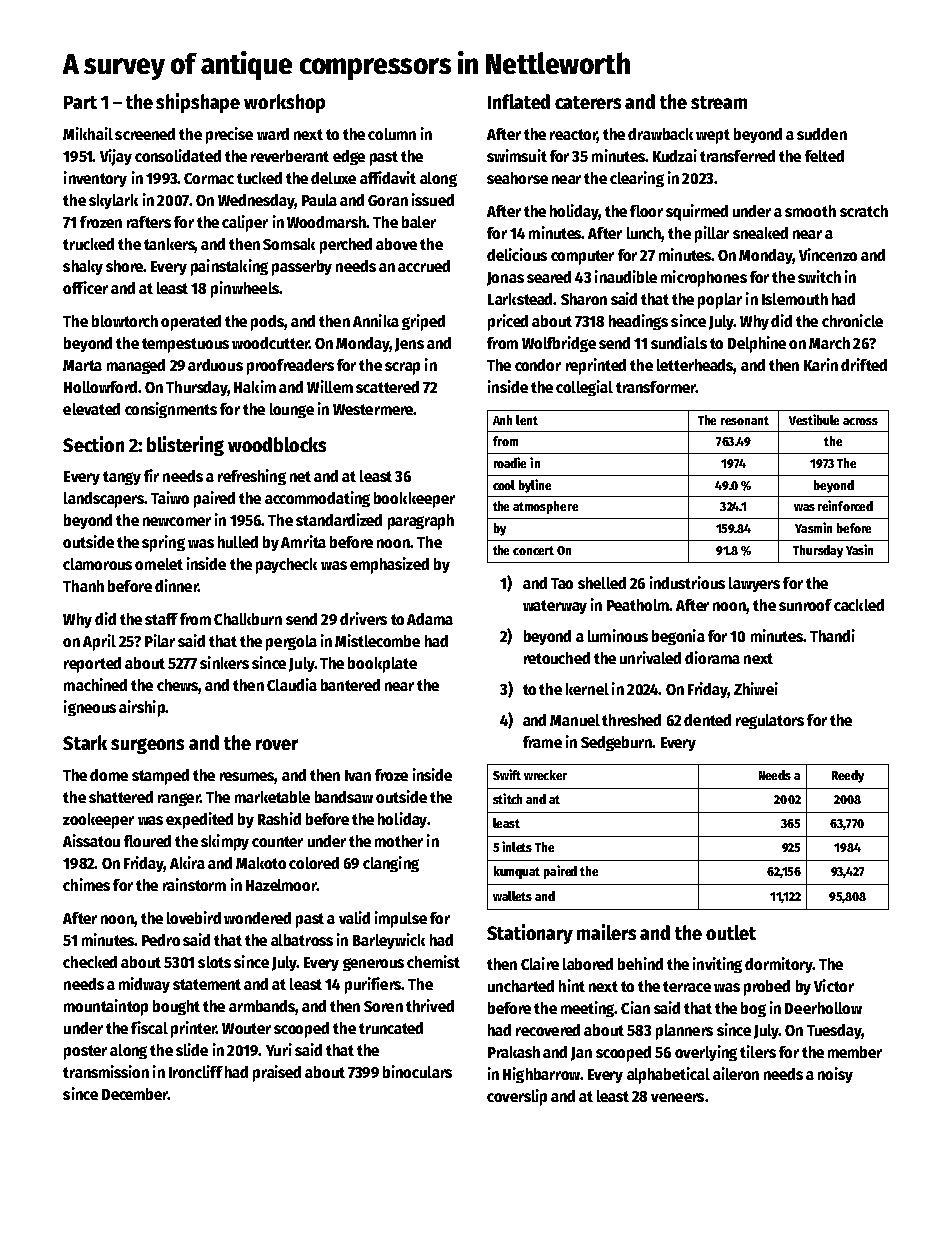  Describe the element at coordinates (779, 965) in the screenshot. I see `dormitory` at that location.
